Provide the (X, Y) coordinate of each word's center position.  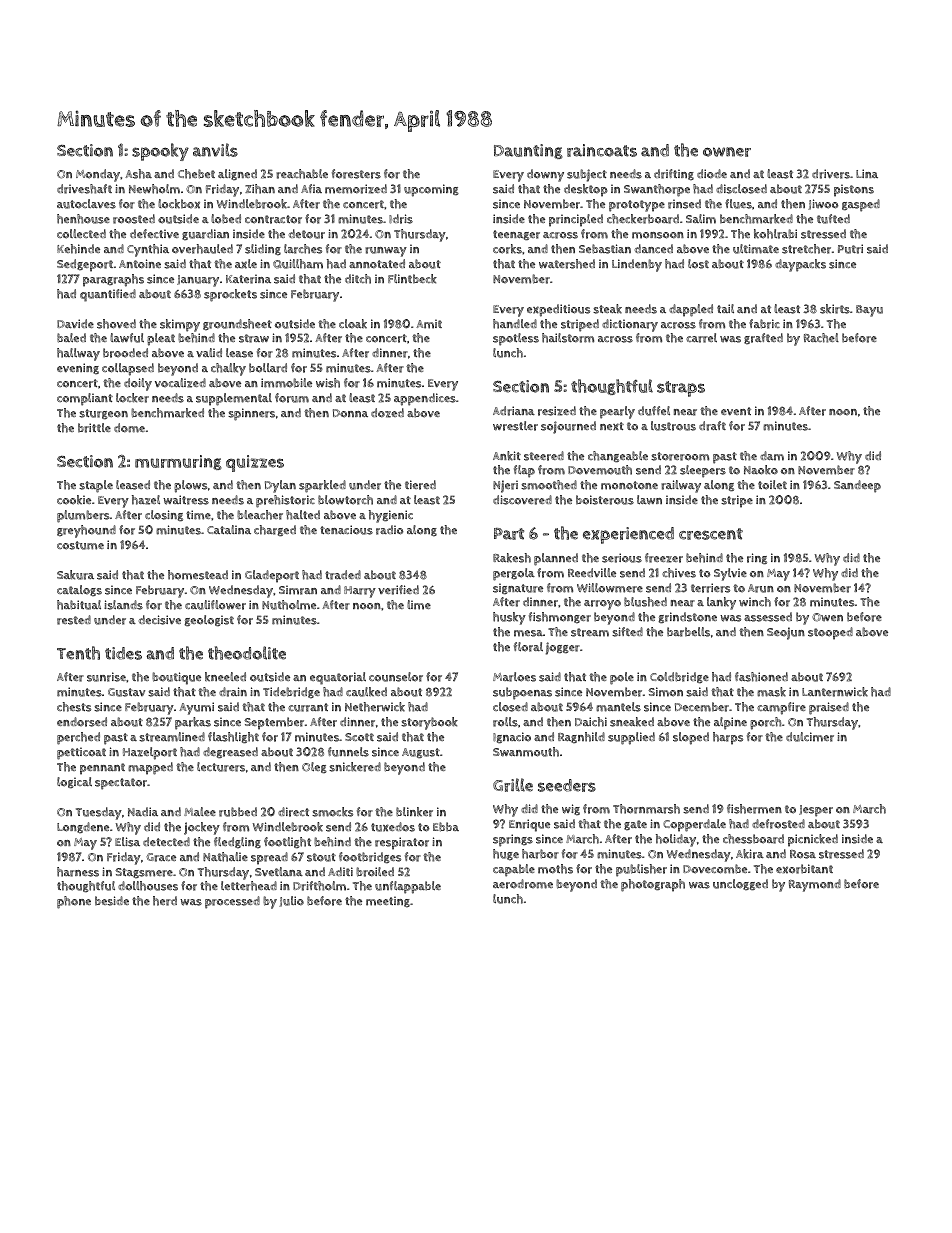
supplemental (234, 399)
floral (528, 647)
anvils (215, 150)
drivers (831, 174)
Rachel (821, 338)
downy (545, 175)
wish (328, 383)
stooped (830, 633)
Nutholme (289, 605)
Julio (291, 901)
